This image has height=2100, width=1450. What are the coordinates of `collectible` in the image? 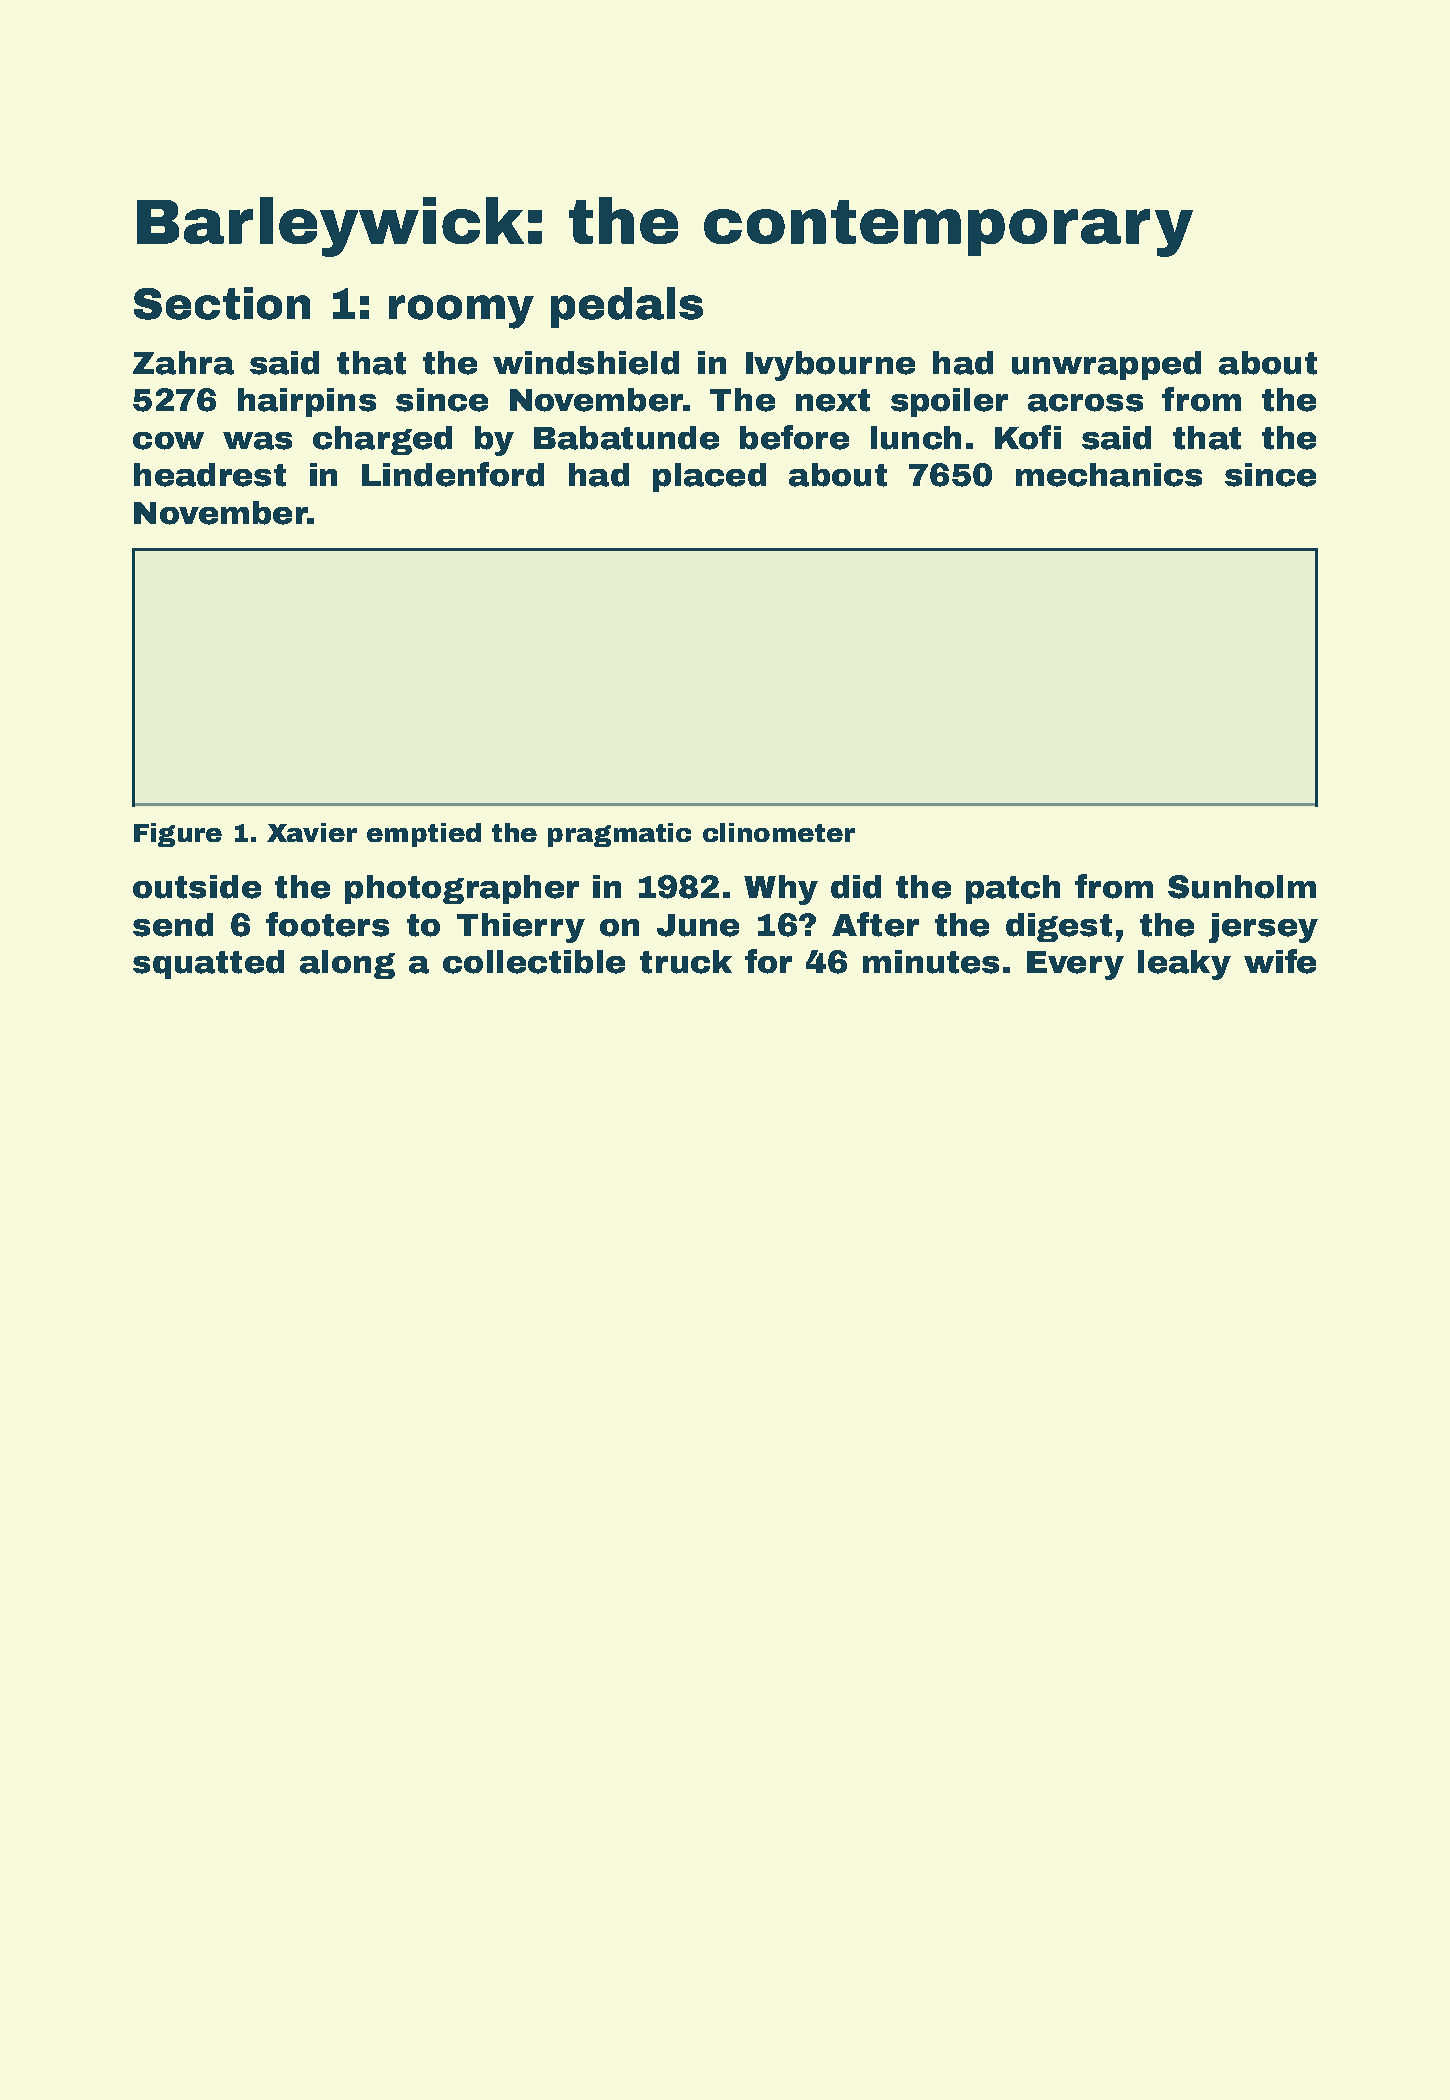 It's located at (534, 962).
